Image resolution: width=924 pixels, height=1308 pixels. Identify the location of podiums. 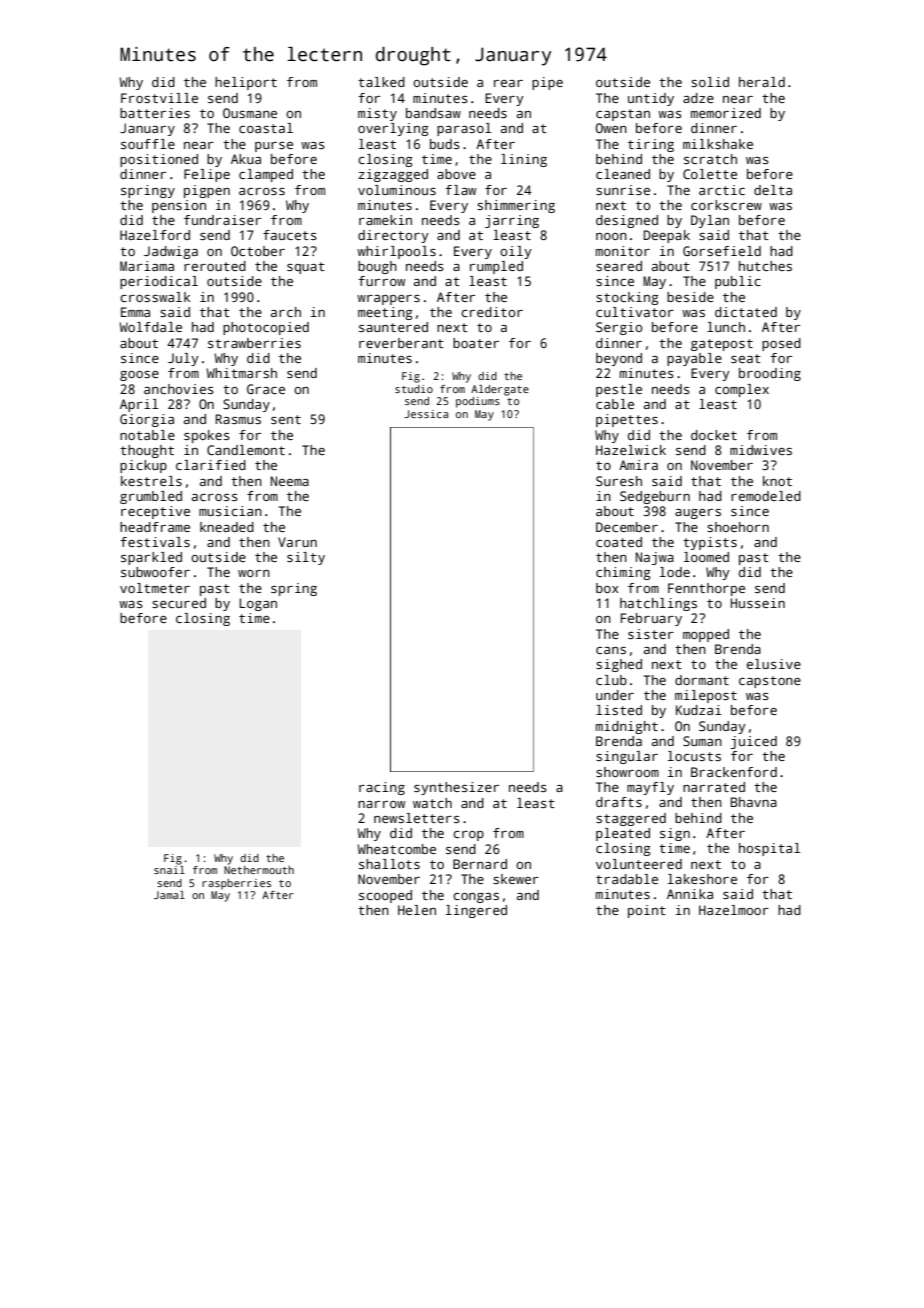
(478, 402).
